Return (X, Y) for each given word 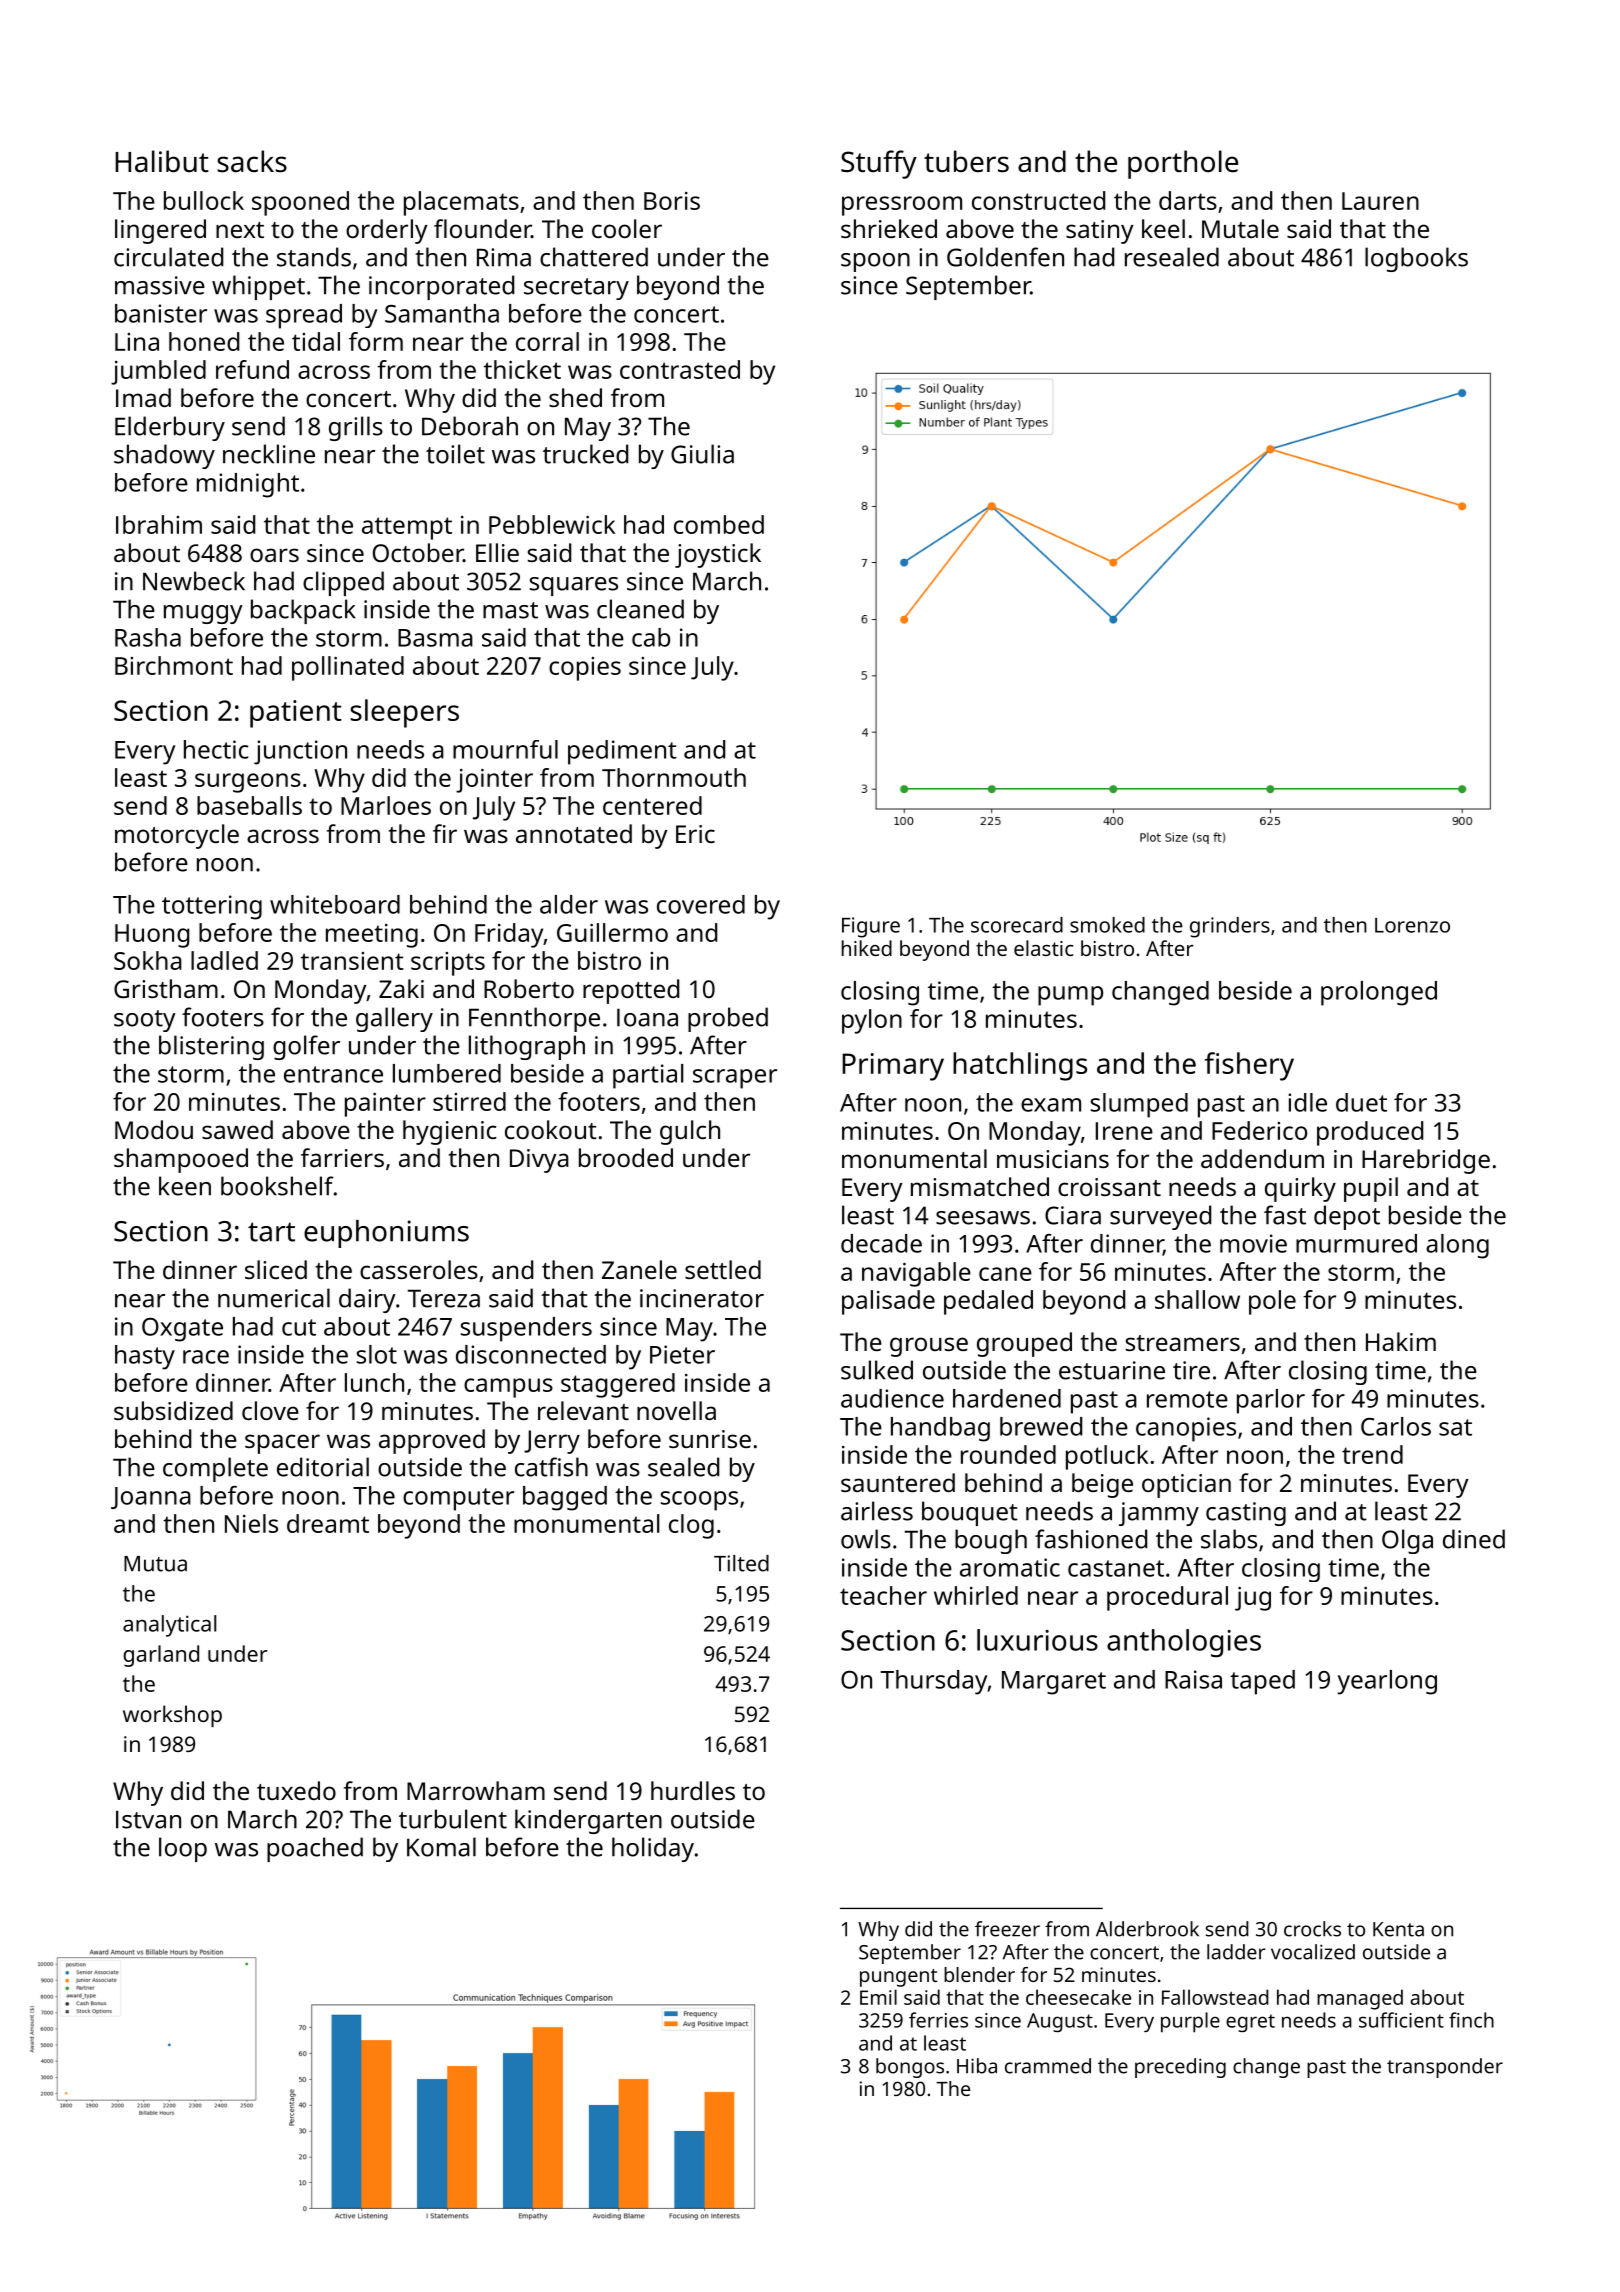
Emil (878, 1997)
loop (183, 1849)
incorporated (441, 287)
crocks (1312, 1929)
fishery (1249, 1066)
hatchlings (1020, 1066)
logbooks (1416, 259)
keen (185, 1186)
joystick (718, 555)
